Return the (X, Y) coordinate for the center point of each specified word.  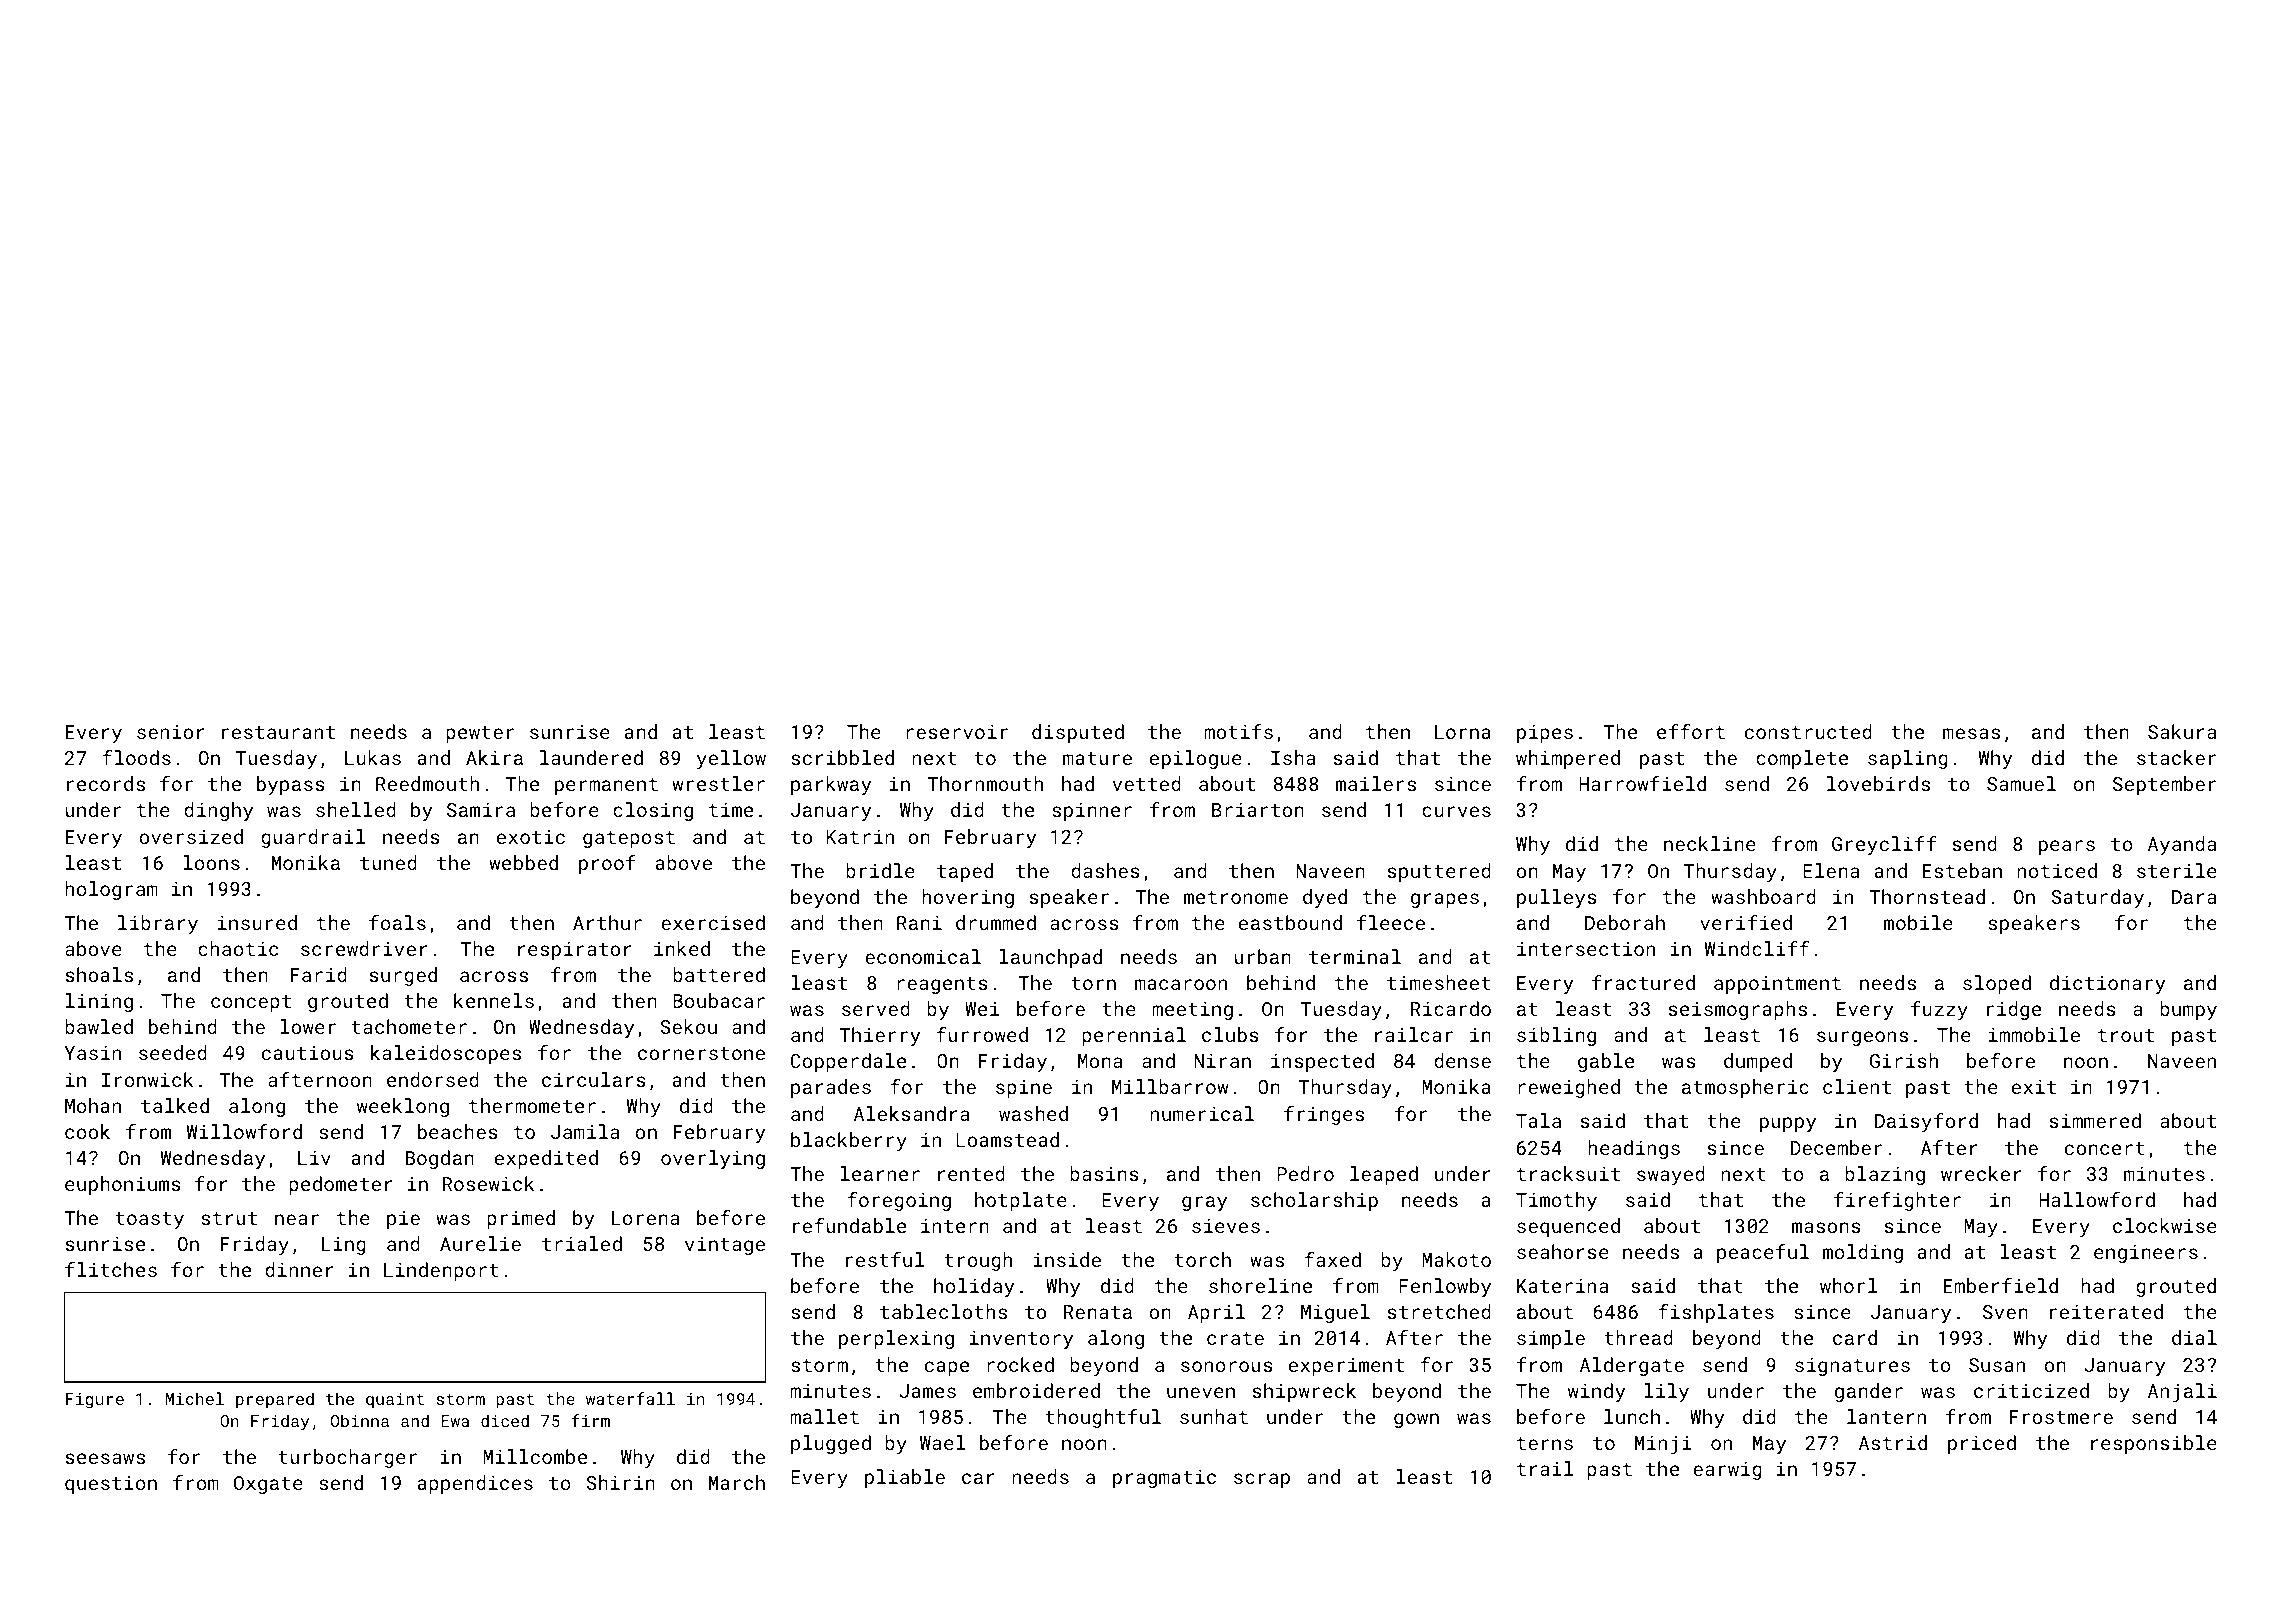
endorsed (433, 1079)
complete (1802, 759)
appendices (475, 1484)
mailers (1376, 783)
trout (2126, 1035)
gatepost (629, 839)
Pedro (1305, 1173)
